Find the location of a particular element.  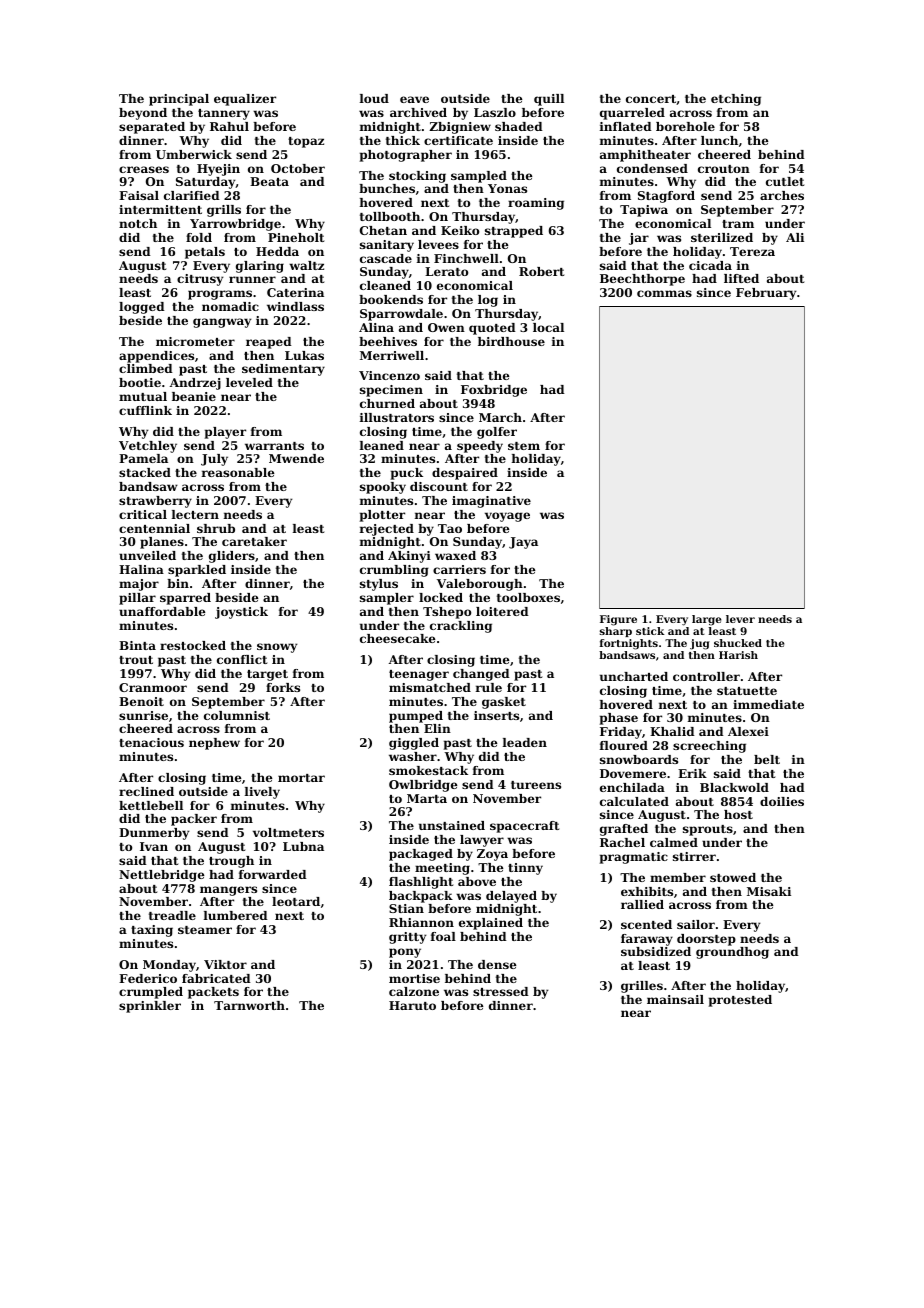

puck is located at coordinates (407, 474).
